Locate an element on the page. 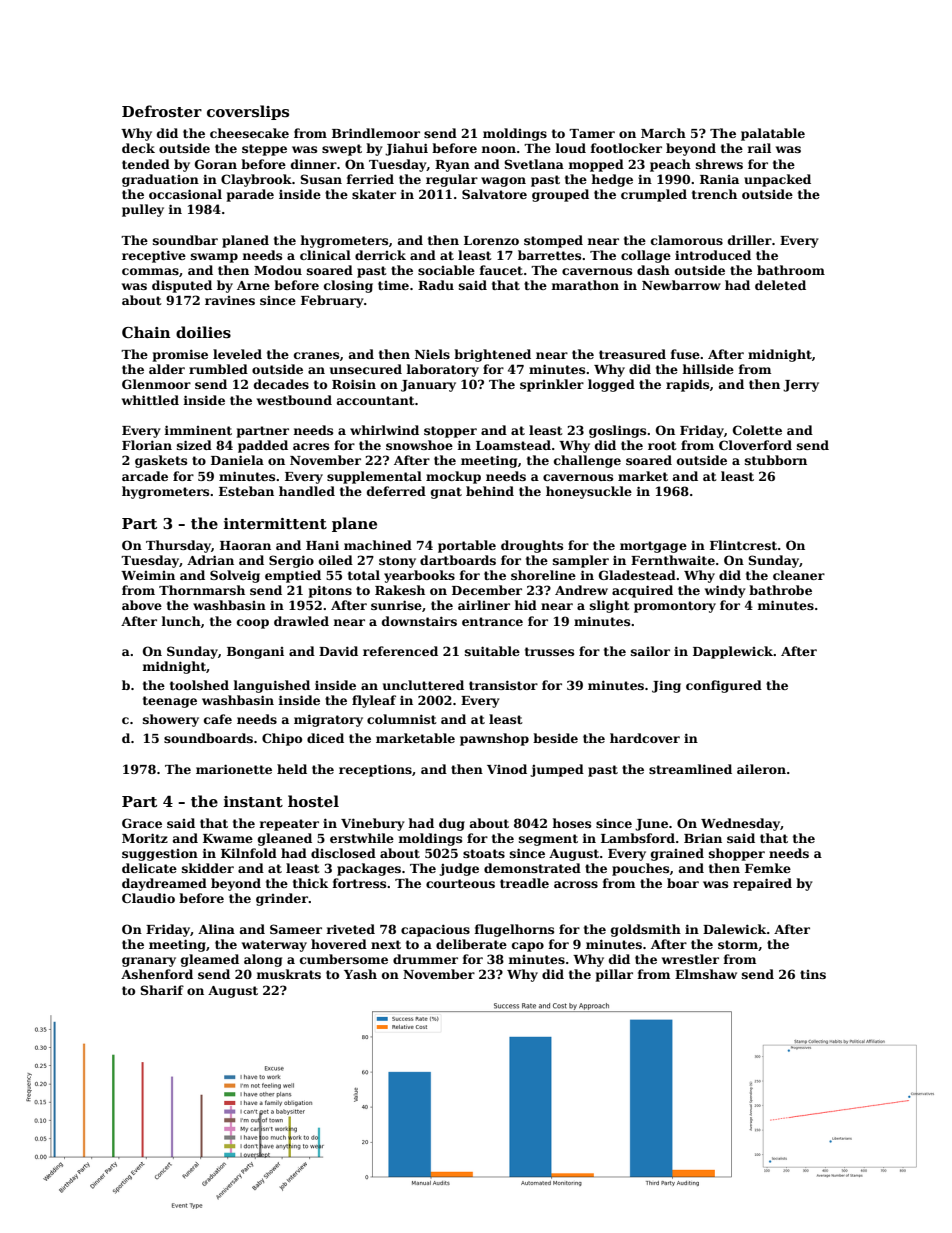 The image size is (952, 1233). Kilnfold is located at coordinates (249, 853).
